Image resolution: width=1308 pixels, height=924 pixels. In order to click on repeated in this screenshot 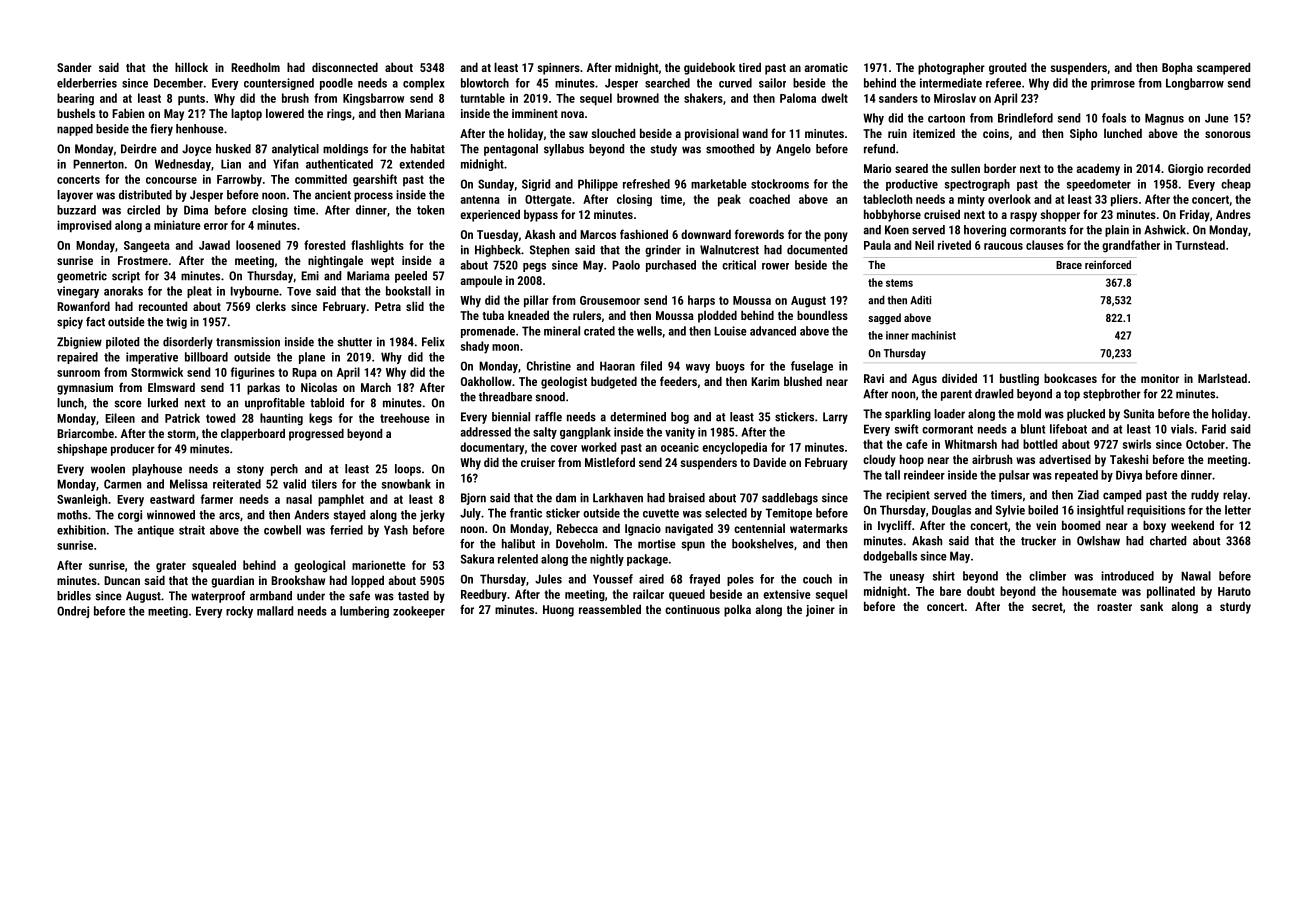, I will do `click(1076, 476)`.
